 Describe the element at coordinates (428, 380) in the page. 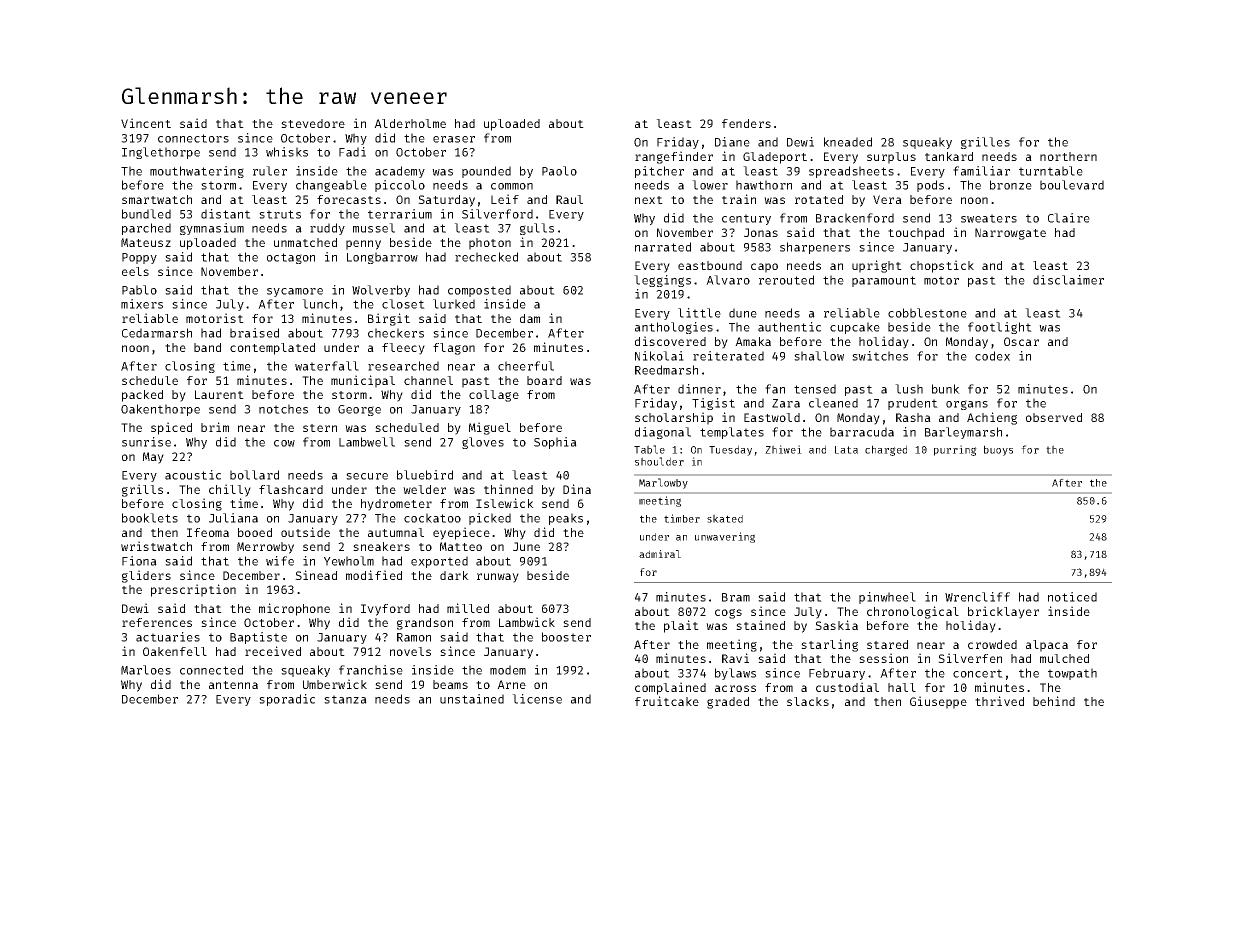

I see `channel` at that location.
